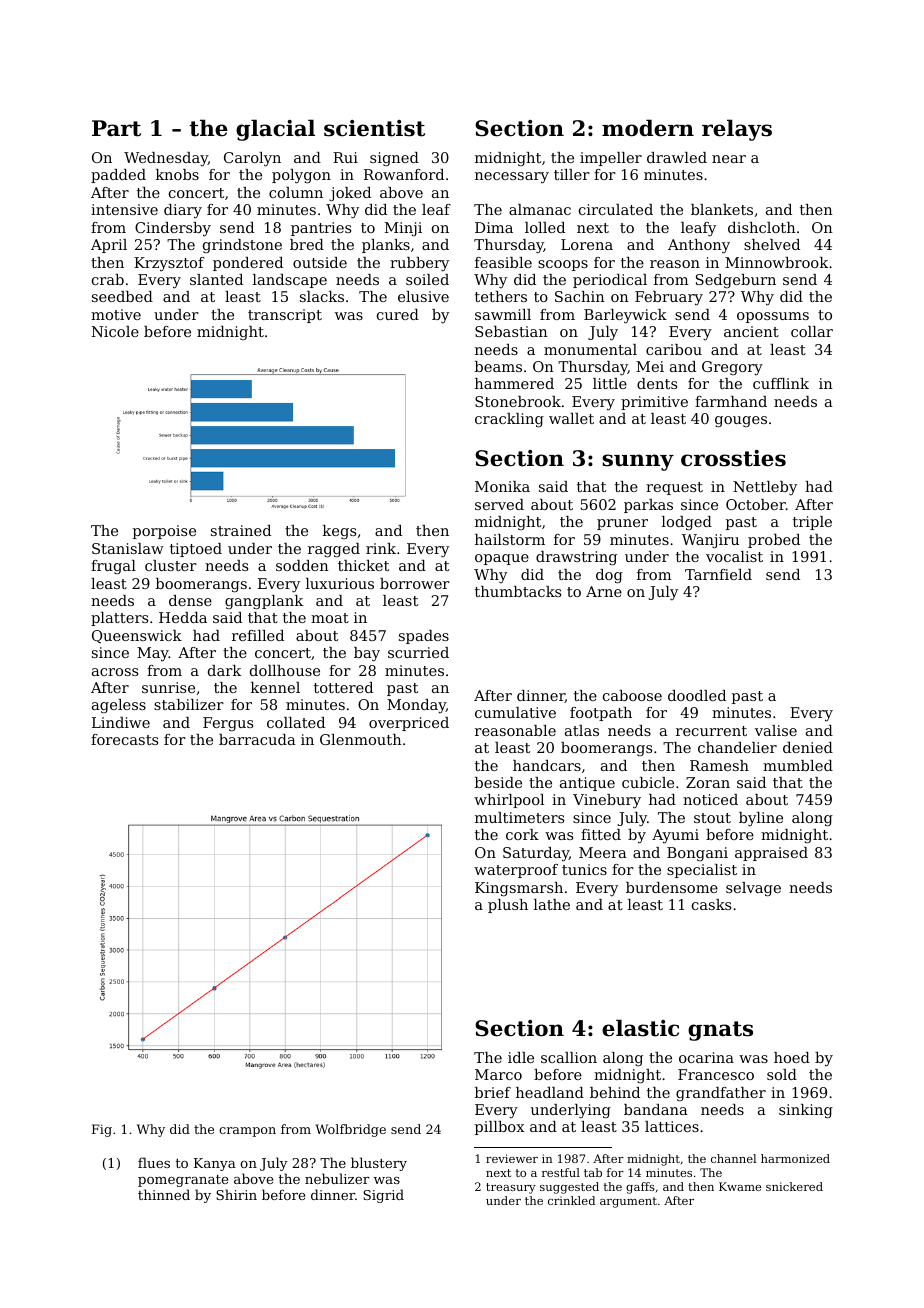  Describe the element at coordinates (508, 906) in the screenshot. I see `plush` at that location.
